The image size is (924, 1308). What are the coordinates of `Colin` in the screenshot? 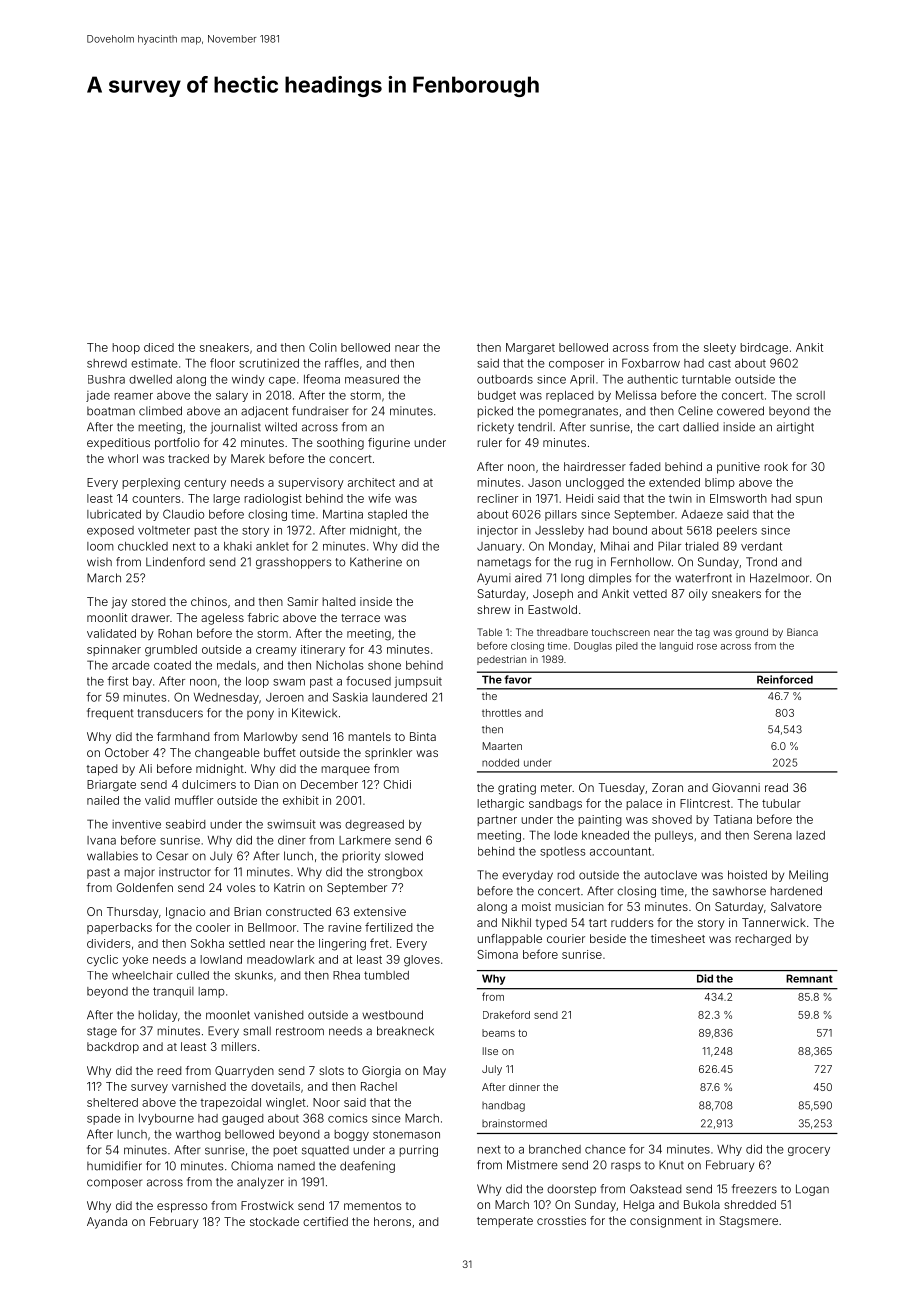 It's located at (323, 347).
